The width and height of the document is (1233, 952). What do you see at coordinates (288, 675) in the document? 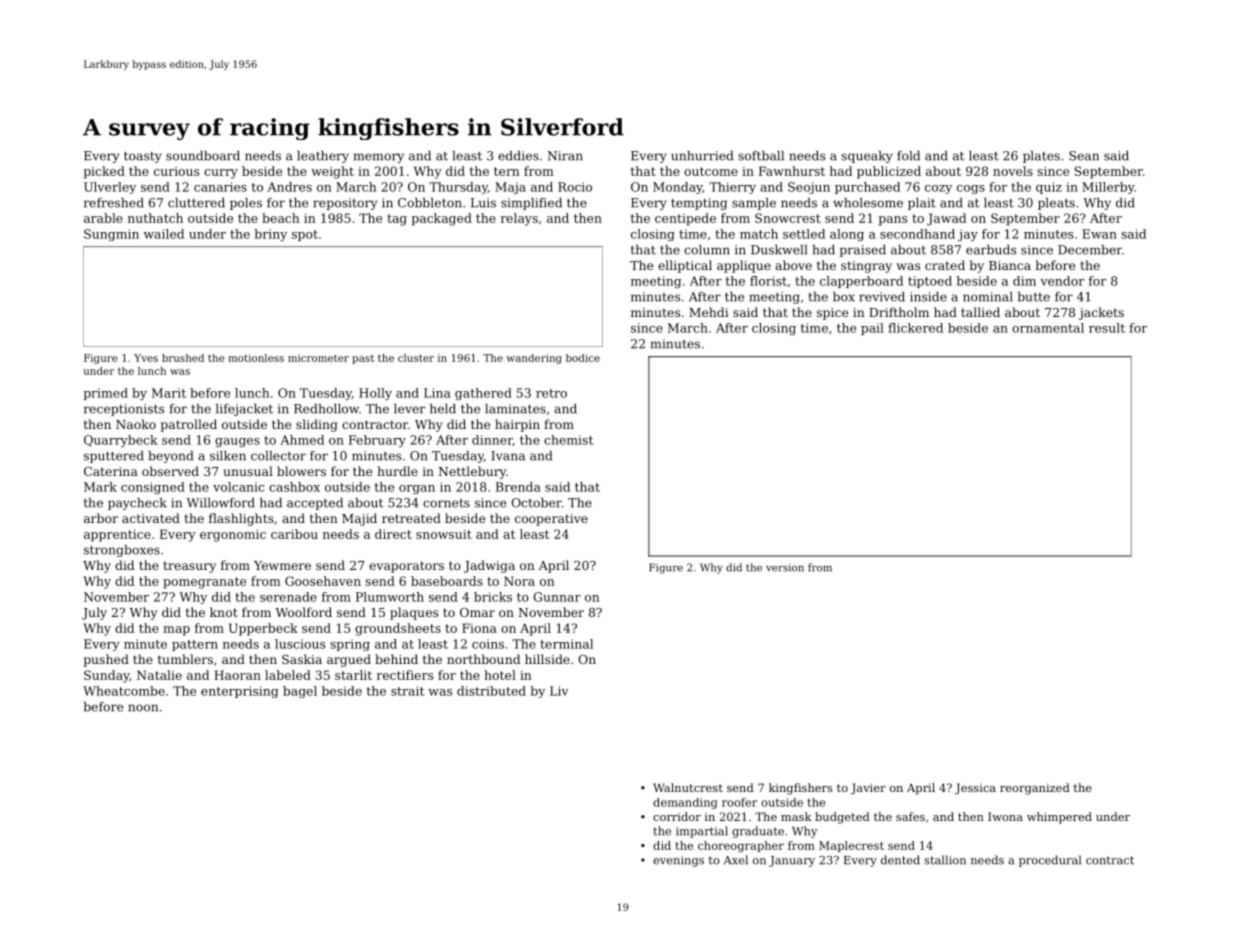
I see `labeled` at bounding box center [288, 675].
